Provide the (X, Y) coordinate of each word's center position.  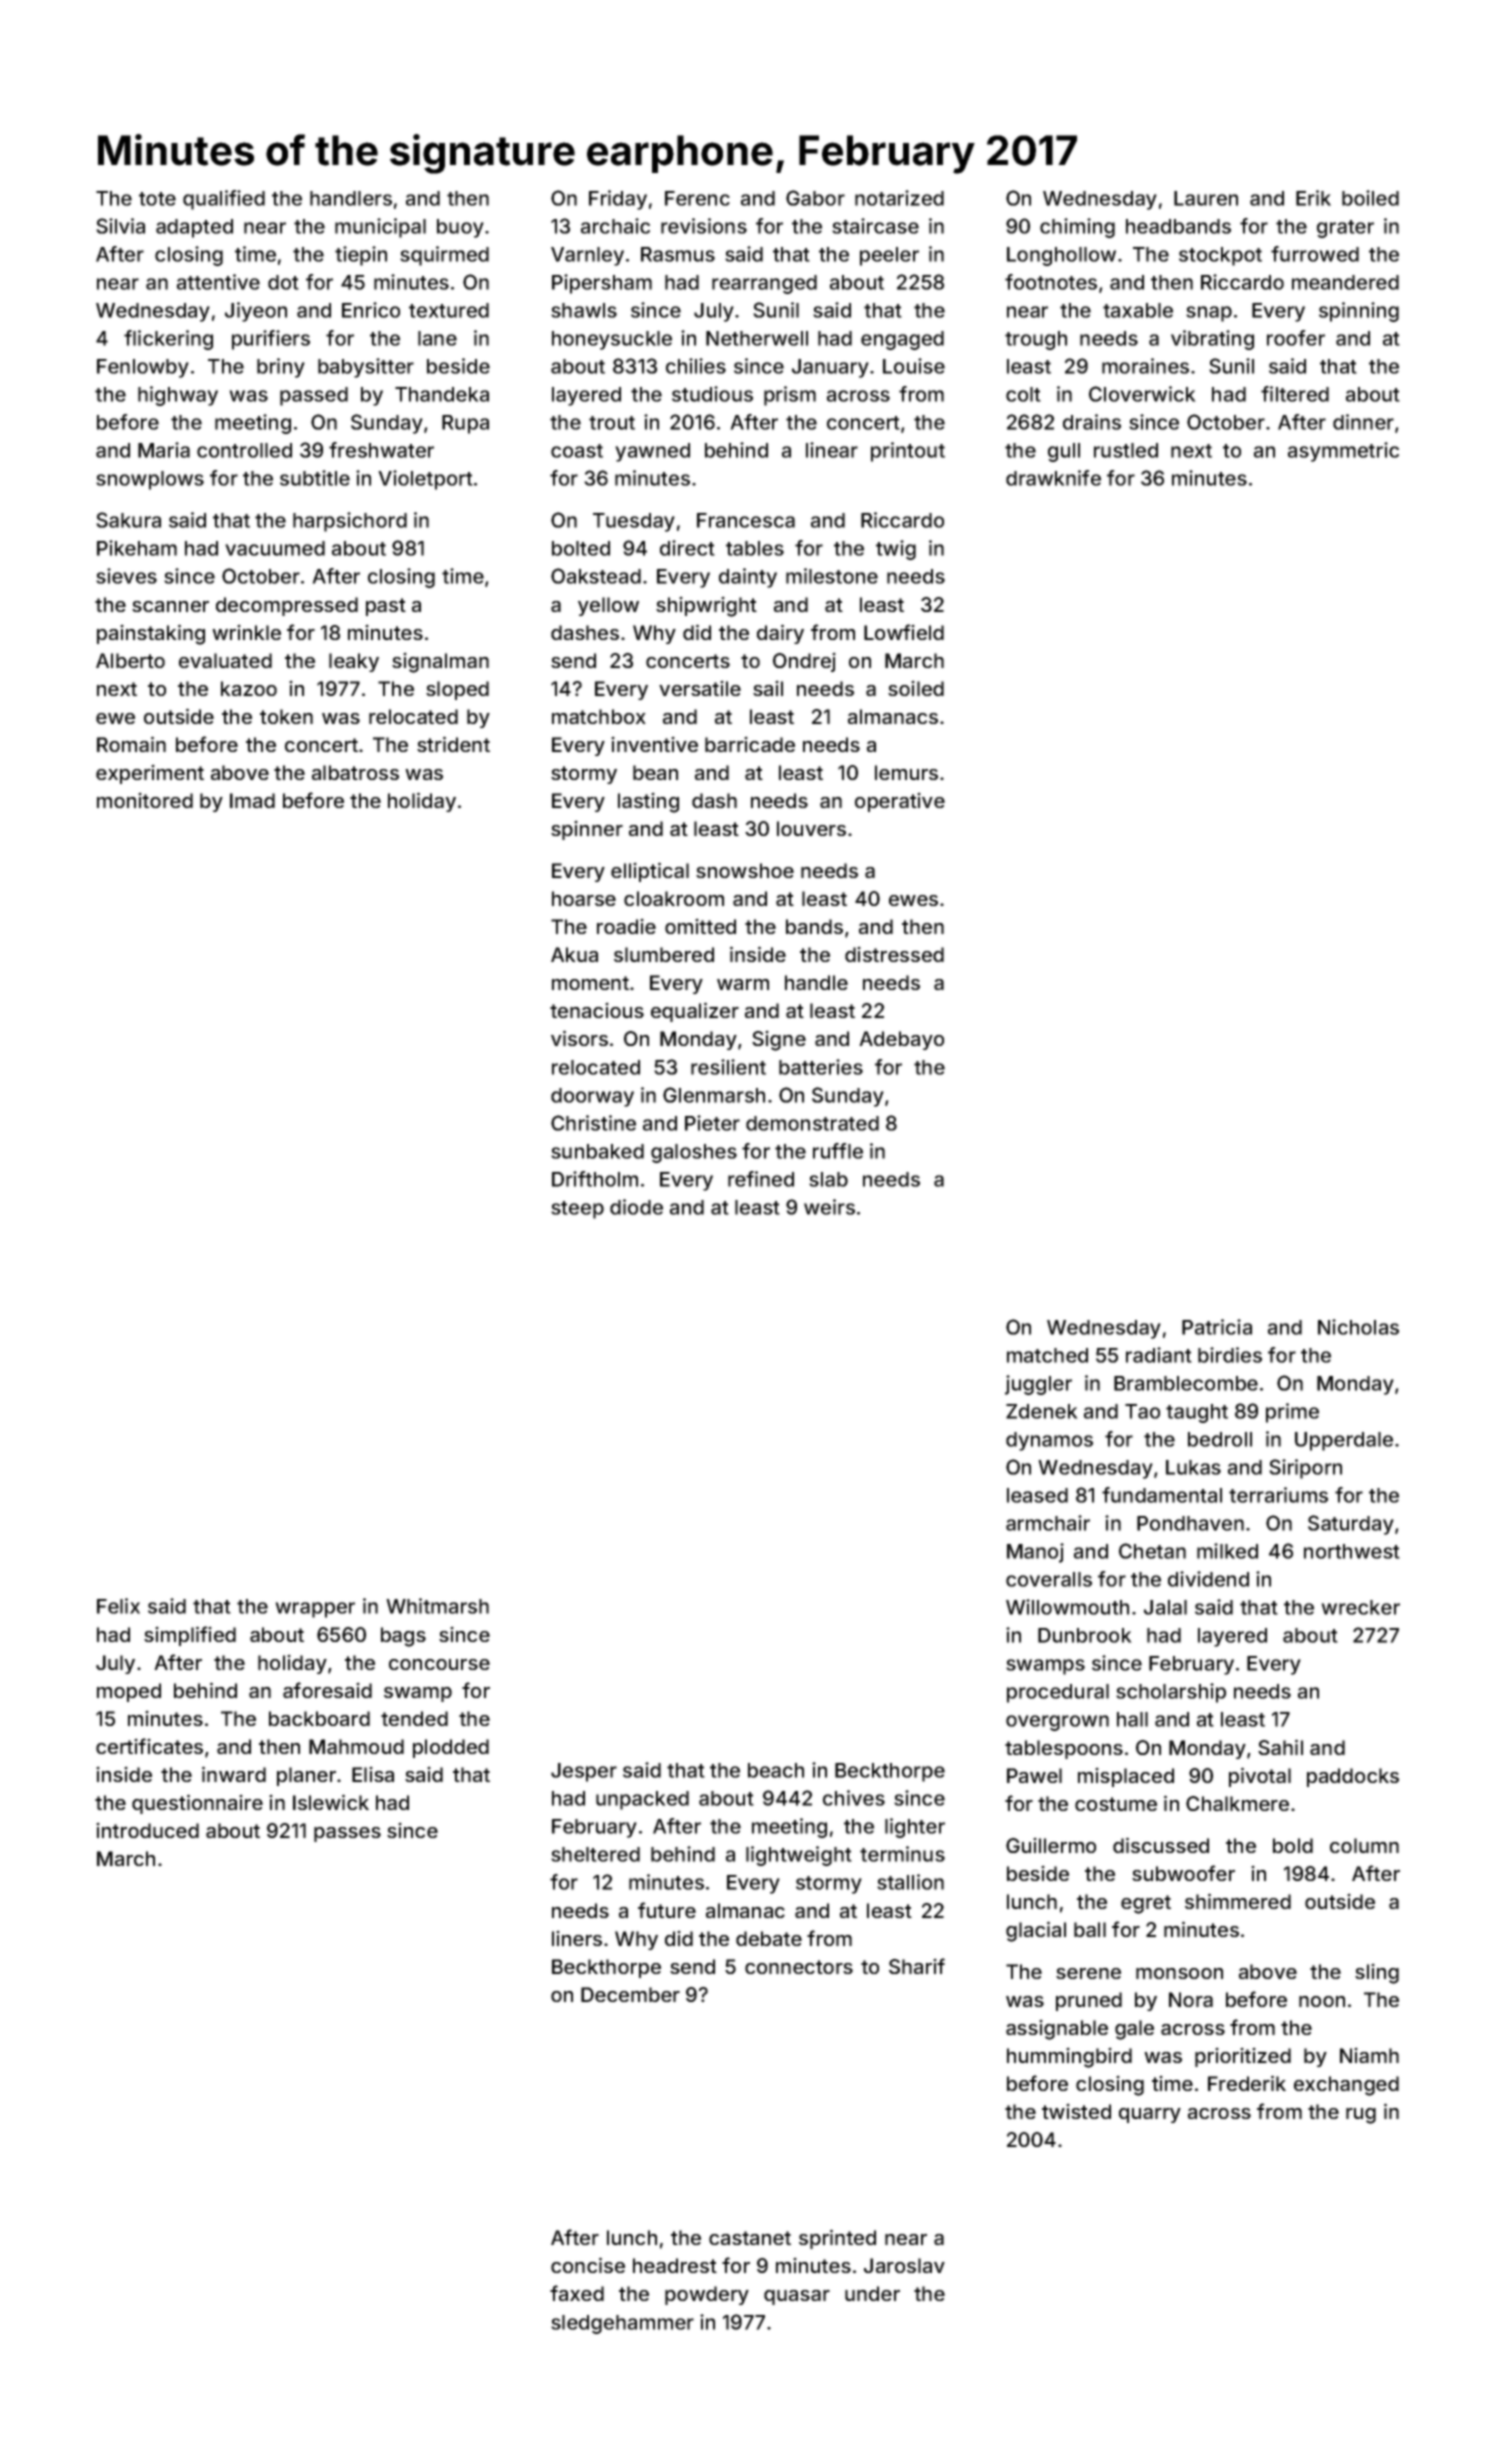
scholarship (1171, 1693)
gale (1134, 2030)
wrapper (315, 1610)
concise (588, 2265)
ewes (913, 900)
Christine (593, 1123)
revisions (704, 226)
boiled (1370, 198)
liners (577, 1938)
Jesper (584, 1772)
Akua (574, 954)
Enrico (371, 310)
